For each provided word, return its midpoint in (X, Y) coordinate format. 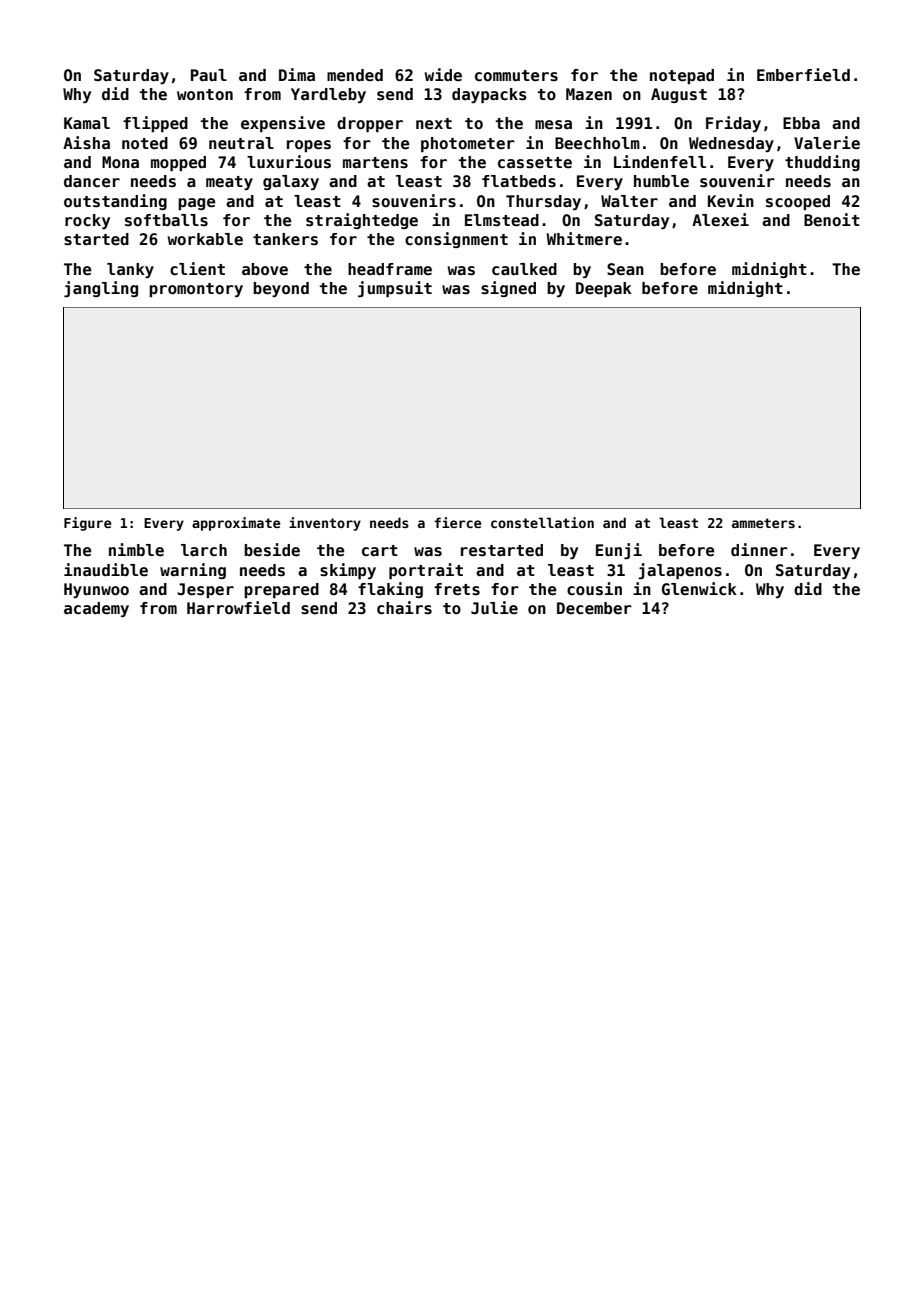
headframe (390, 269)
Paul (209, 75)
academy (96, 609)
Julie (494, 608)
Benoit (832, 220)
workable (205, 239)
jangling (101, 289)
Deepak (604, 289)
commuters (516, 76)
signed (508, 289)
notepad (682, 76)
